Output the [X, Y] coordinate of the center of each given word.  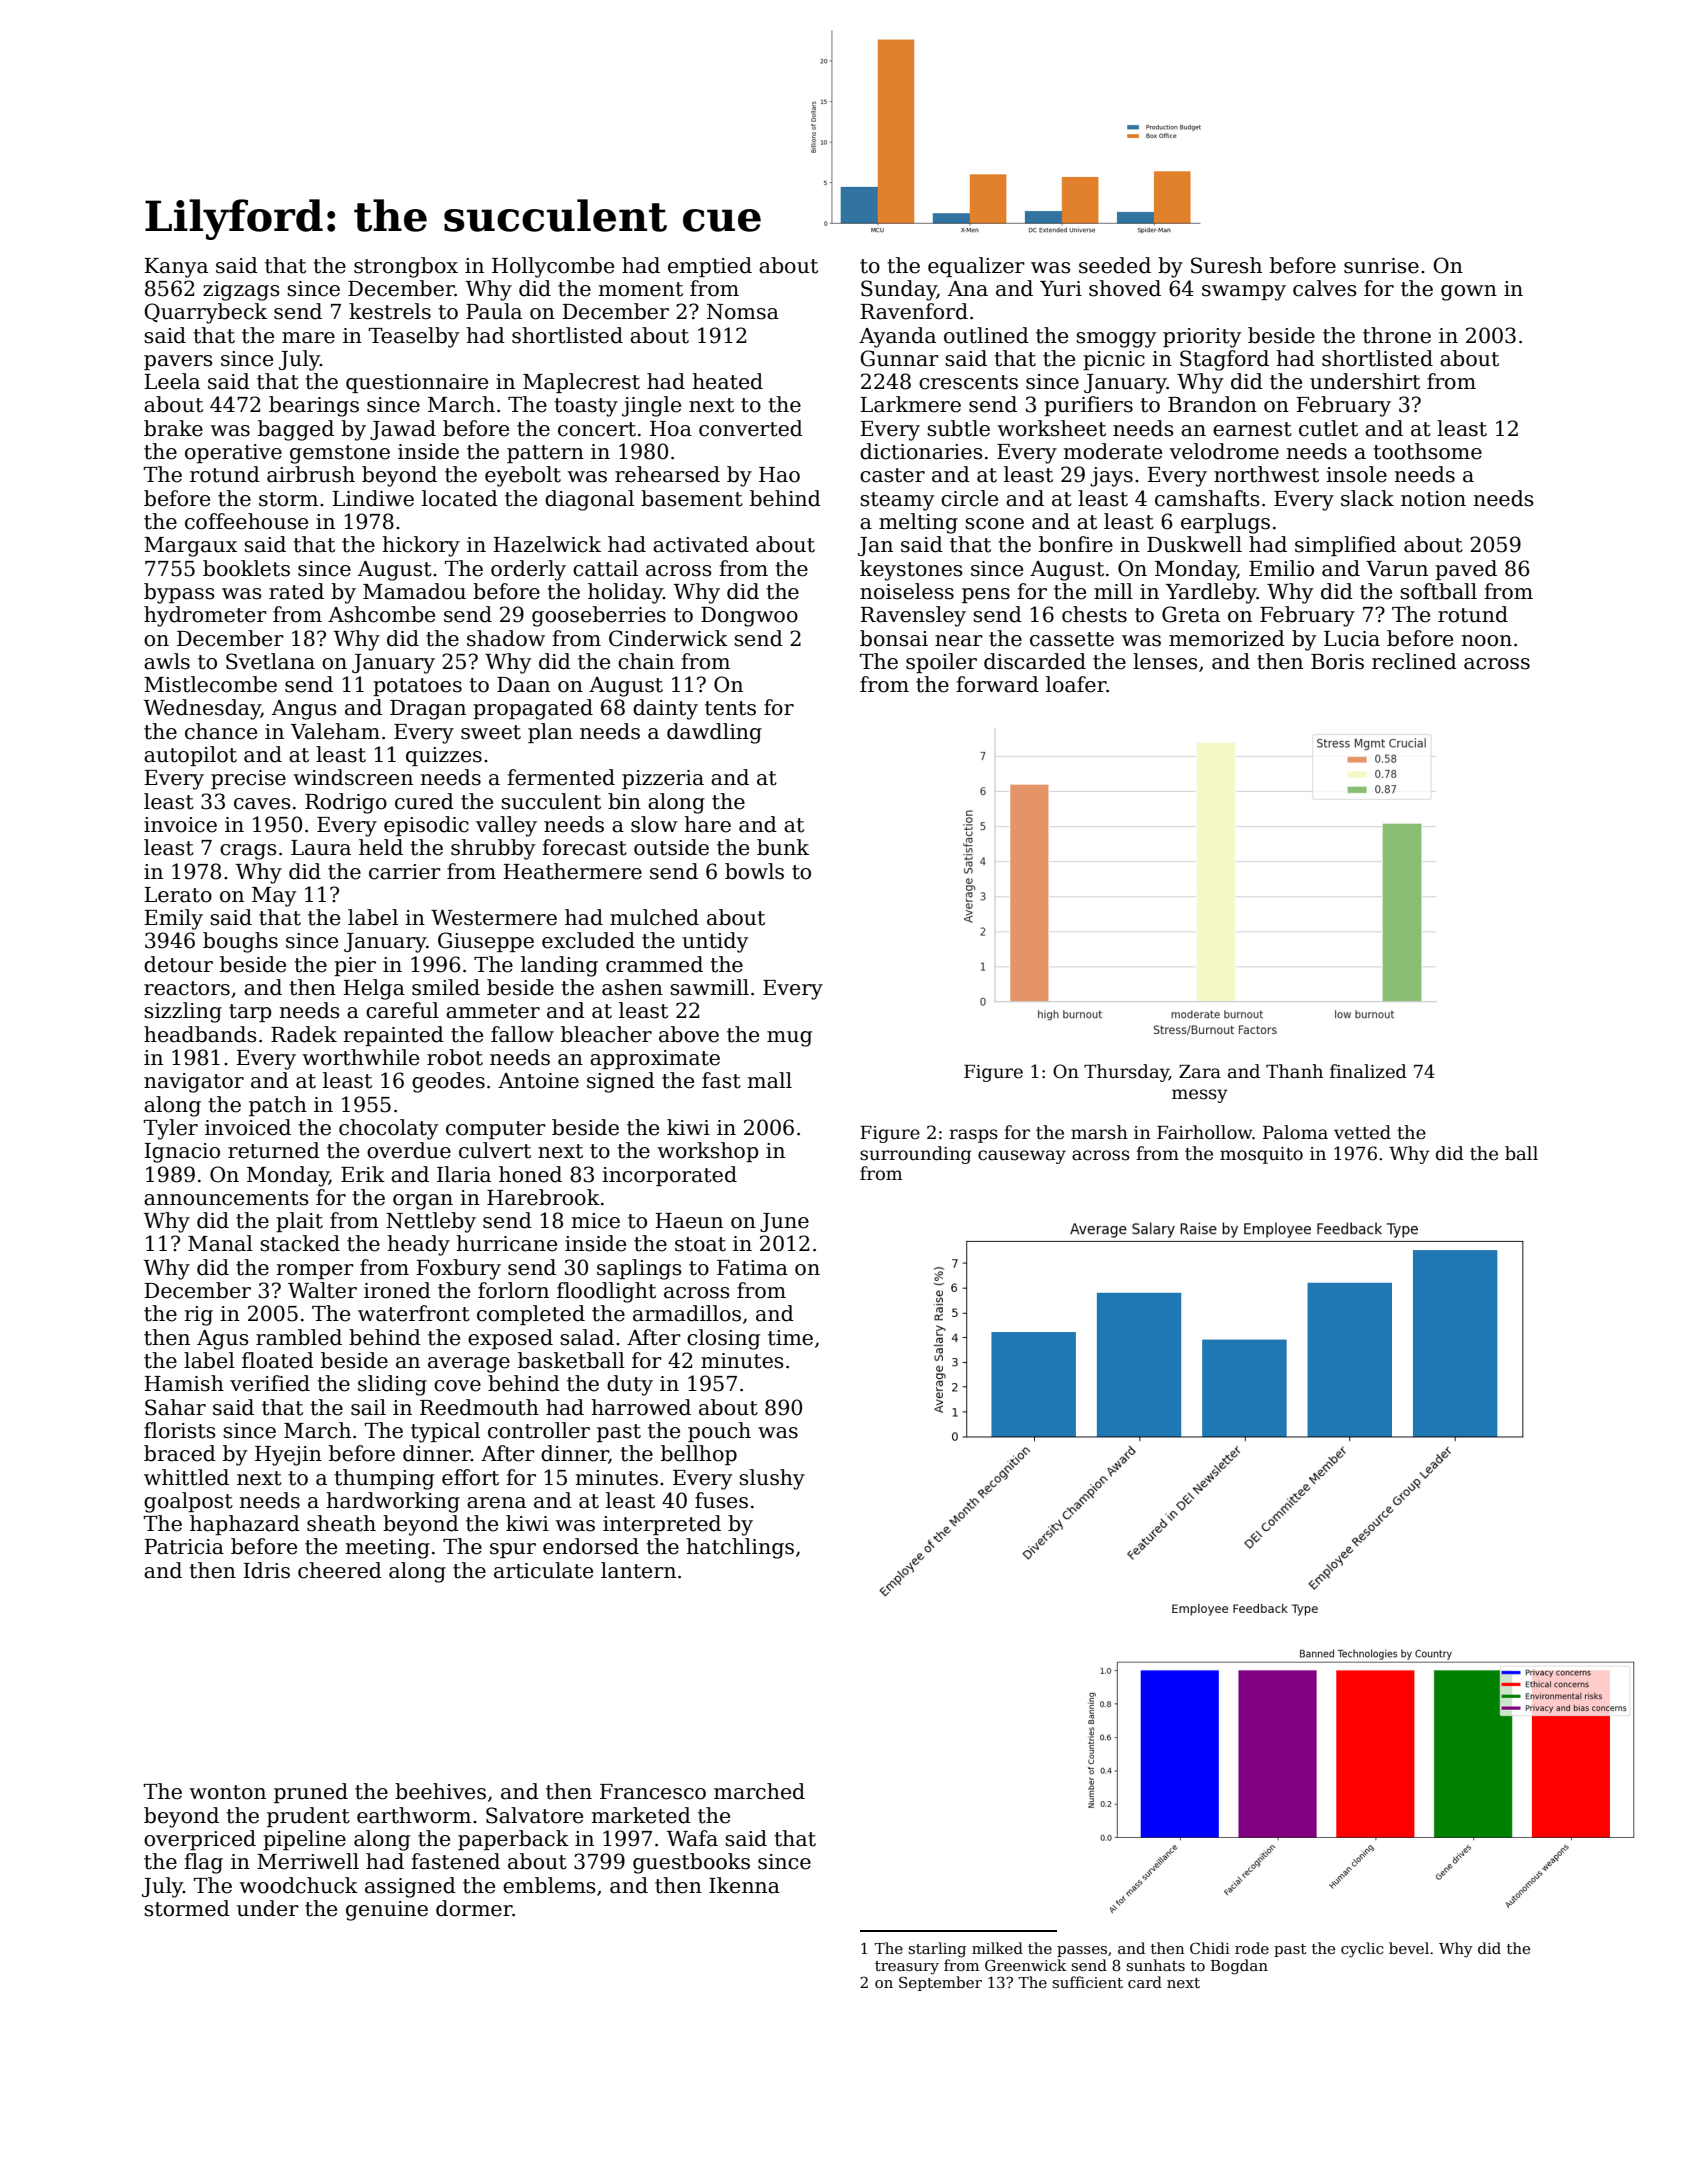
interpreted [662, 1525]
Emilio [1281, 568]
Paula [494, 311]
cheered [340, 1570]
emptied [710, 267]
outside [671, 847]
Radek [304, 1034]
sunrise [1381, 266]
